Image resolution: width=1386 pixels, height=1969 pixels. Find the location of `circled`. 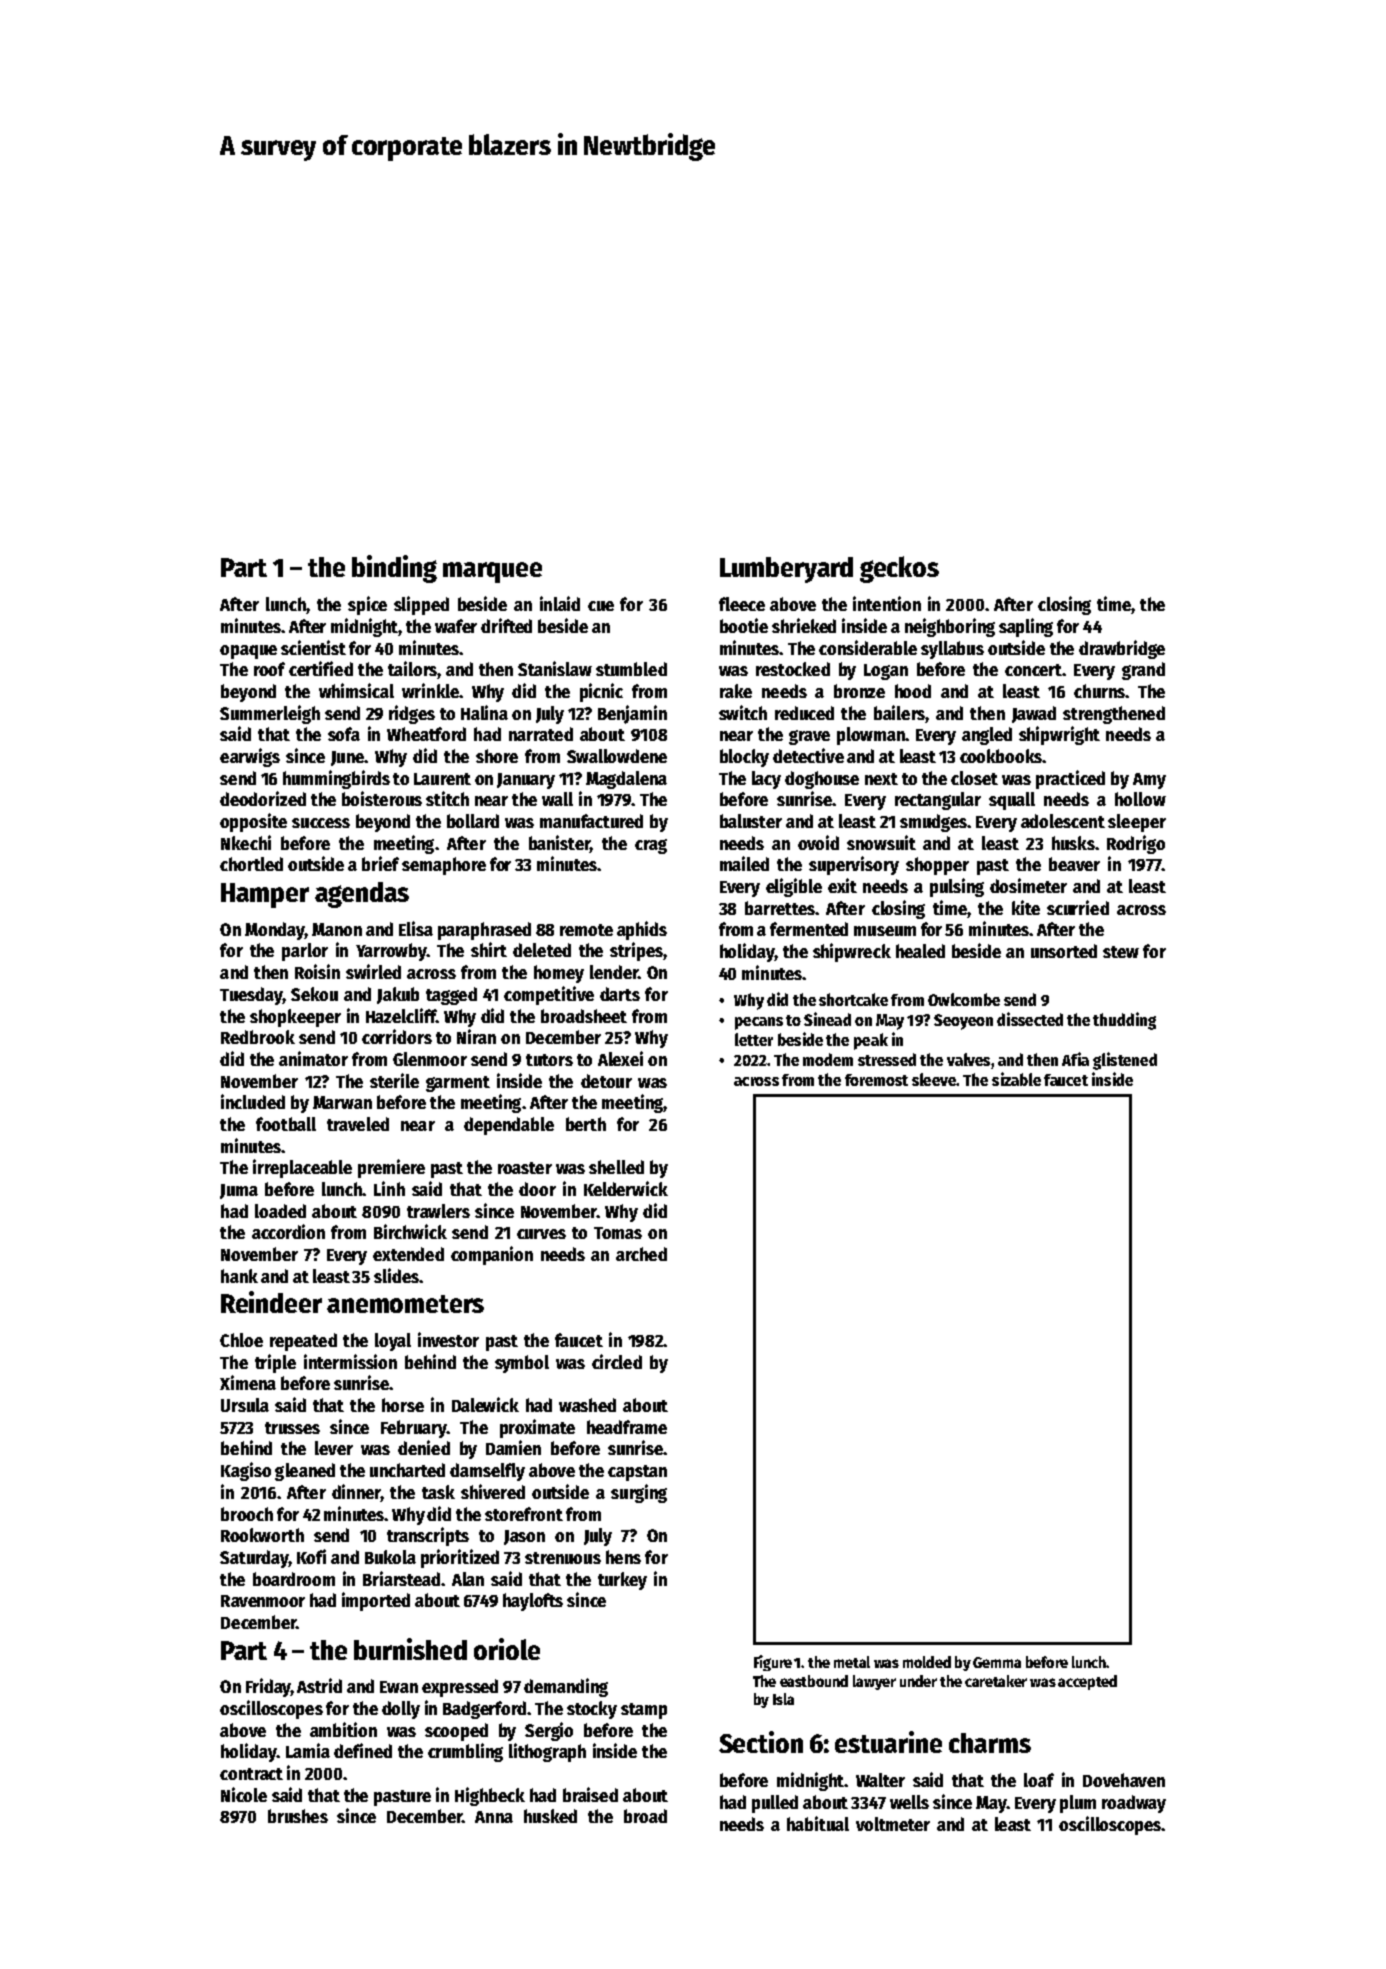

circled is located at coordinates (617, 1361).
